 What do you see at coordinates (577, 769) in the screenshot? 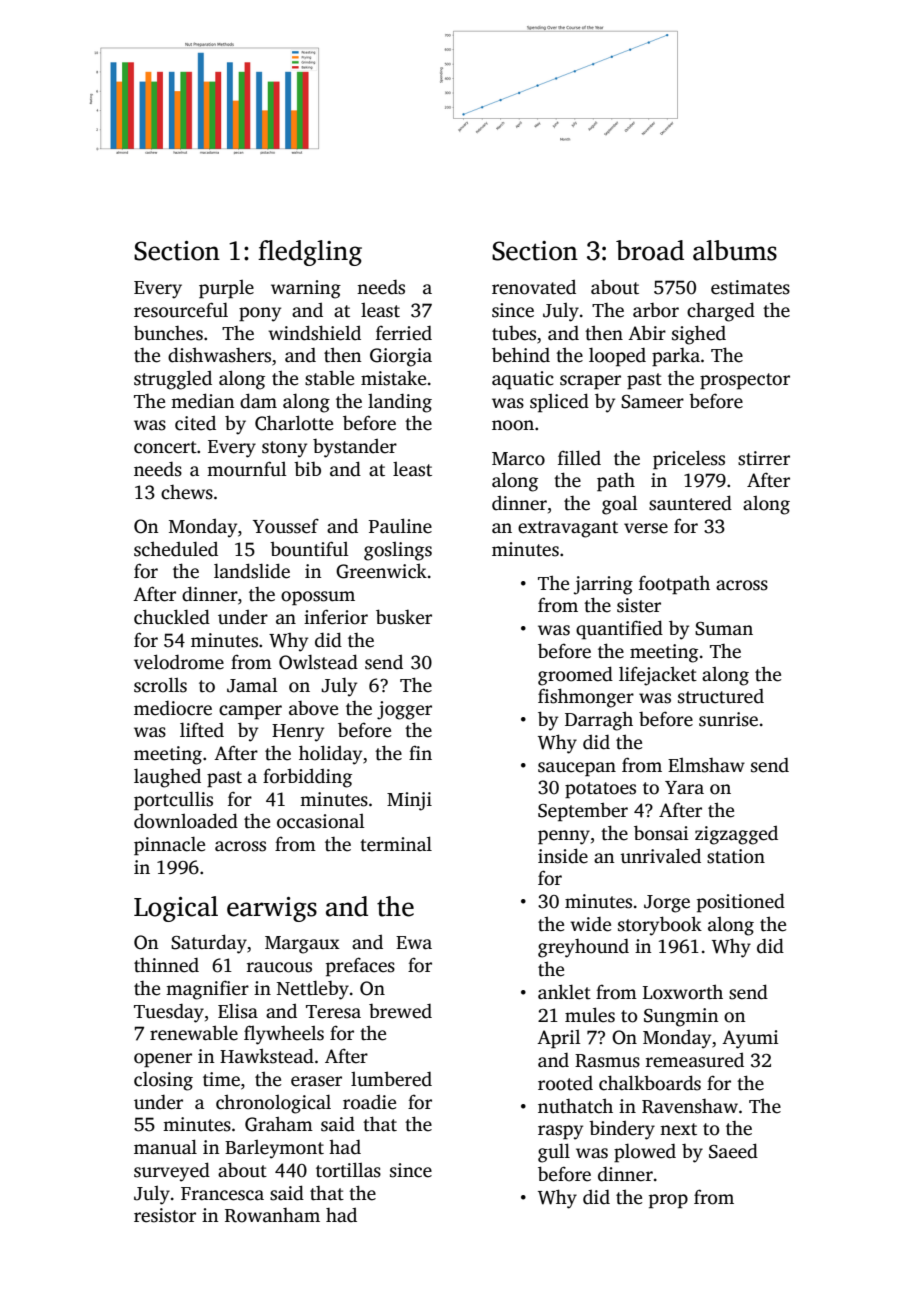
I see `saucepan` at bounding box center [577, 769].
